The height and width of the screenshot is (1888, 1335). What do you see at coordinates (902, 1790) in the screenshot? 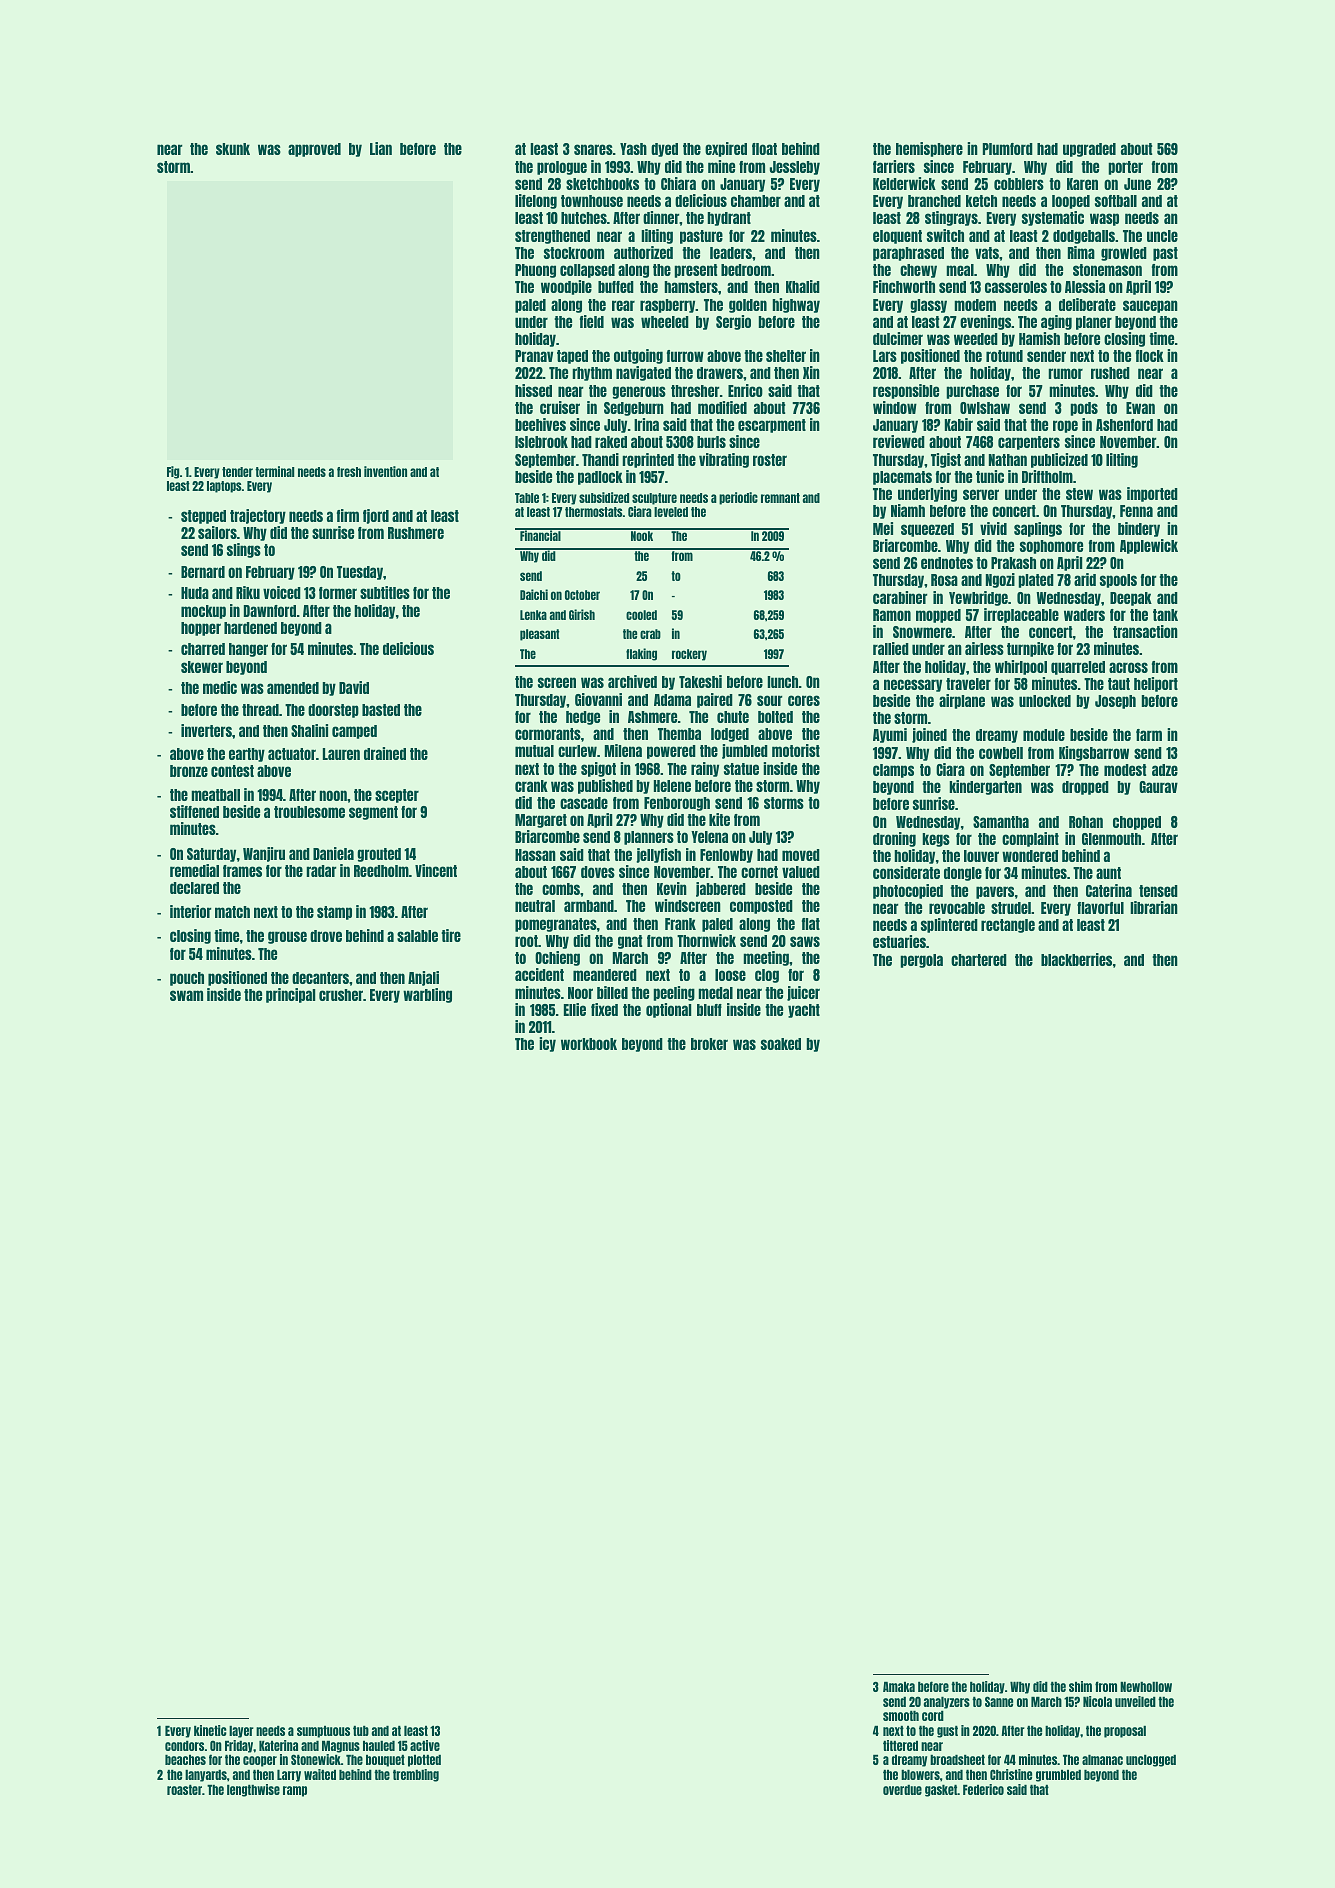
I see `overdue` at bounding box center [902, 1790].
